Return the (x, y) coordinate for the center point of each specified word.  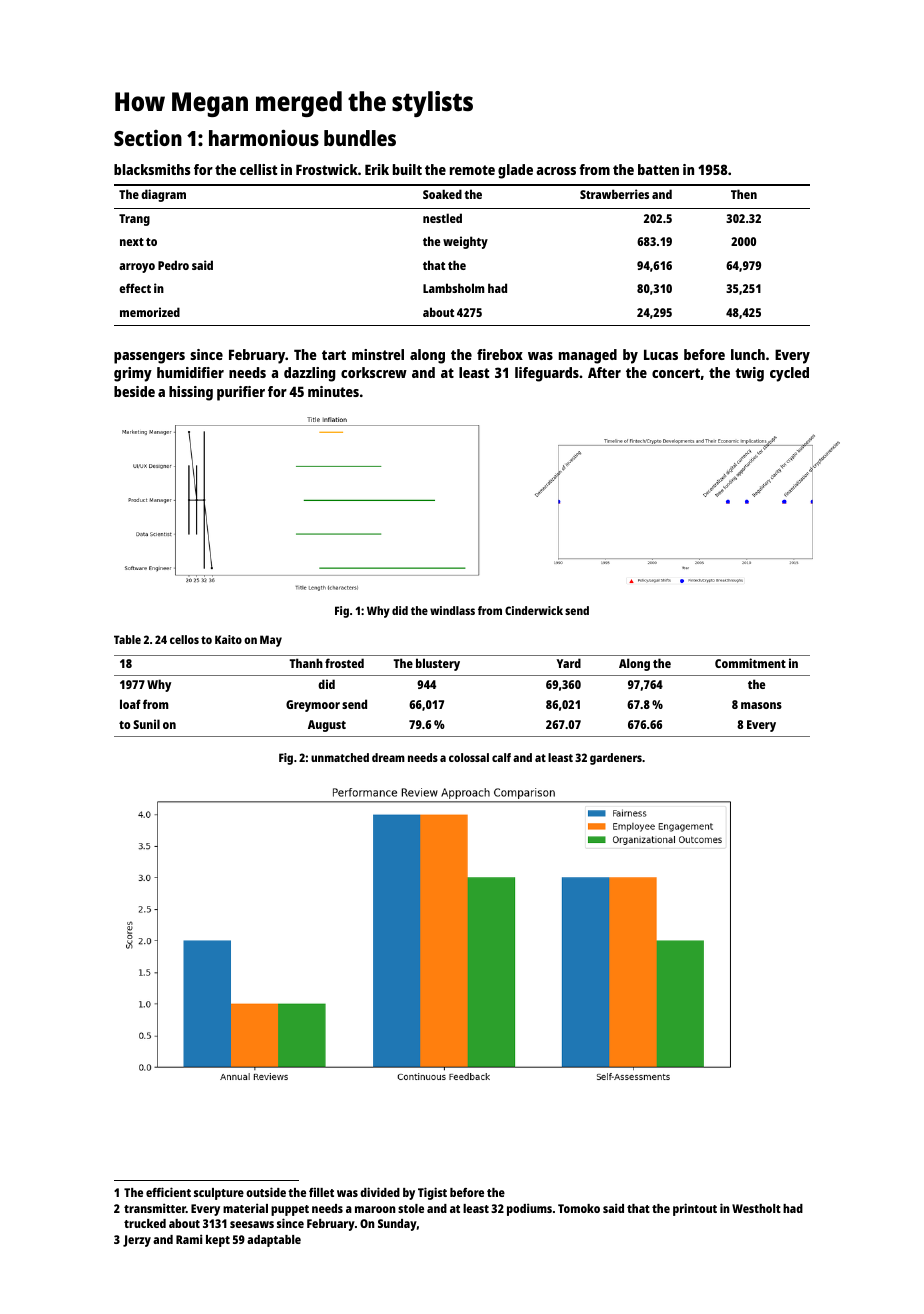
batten (658, 169)
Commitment (750, 663)
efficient (168, 1192)
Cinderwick (534, 610)
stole (411, 1208)
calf (501, 757)
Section (148, 138)
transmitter (155, 1208)
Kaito (228, 639)
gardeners (616, 759)
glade (515, 171)
